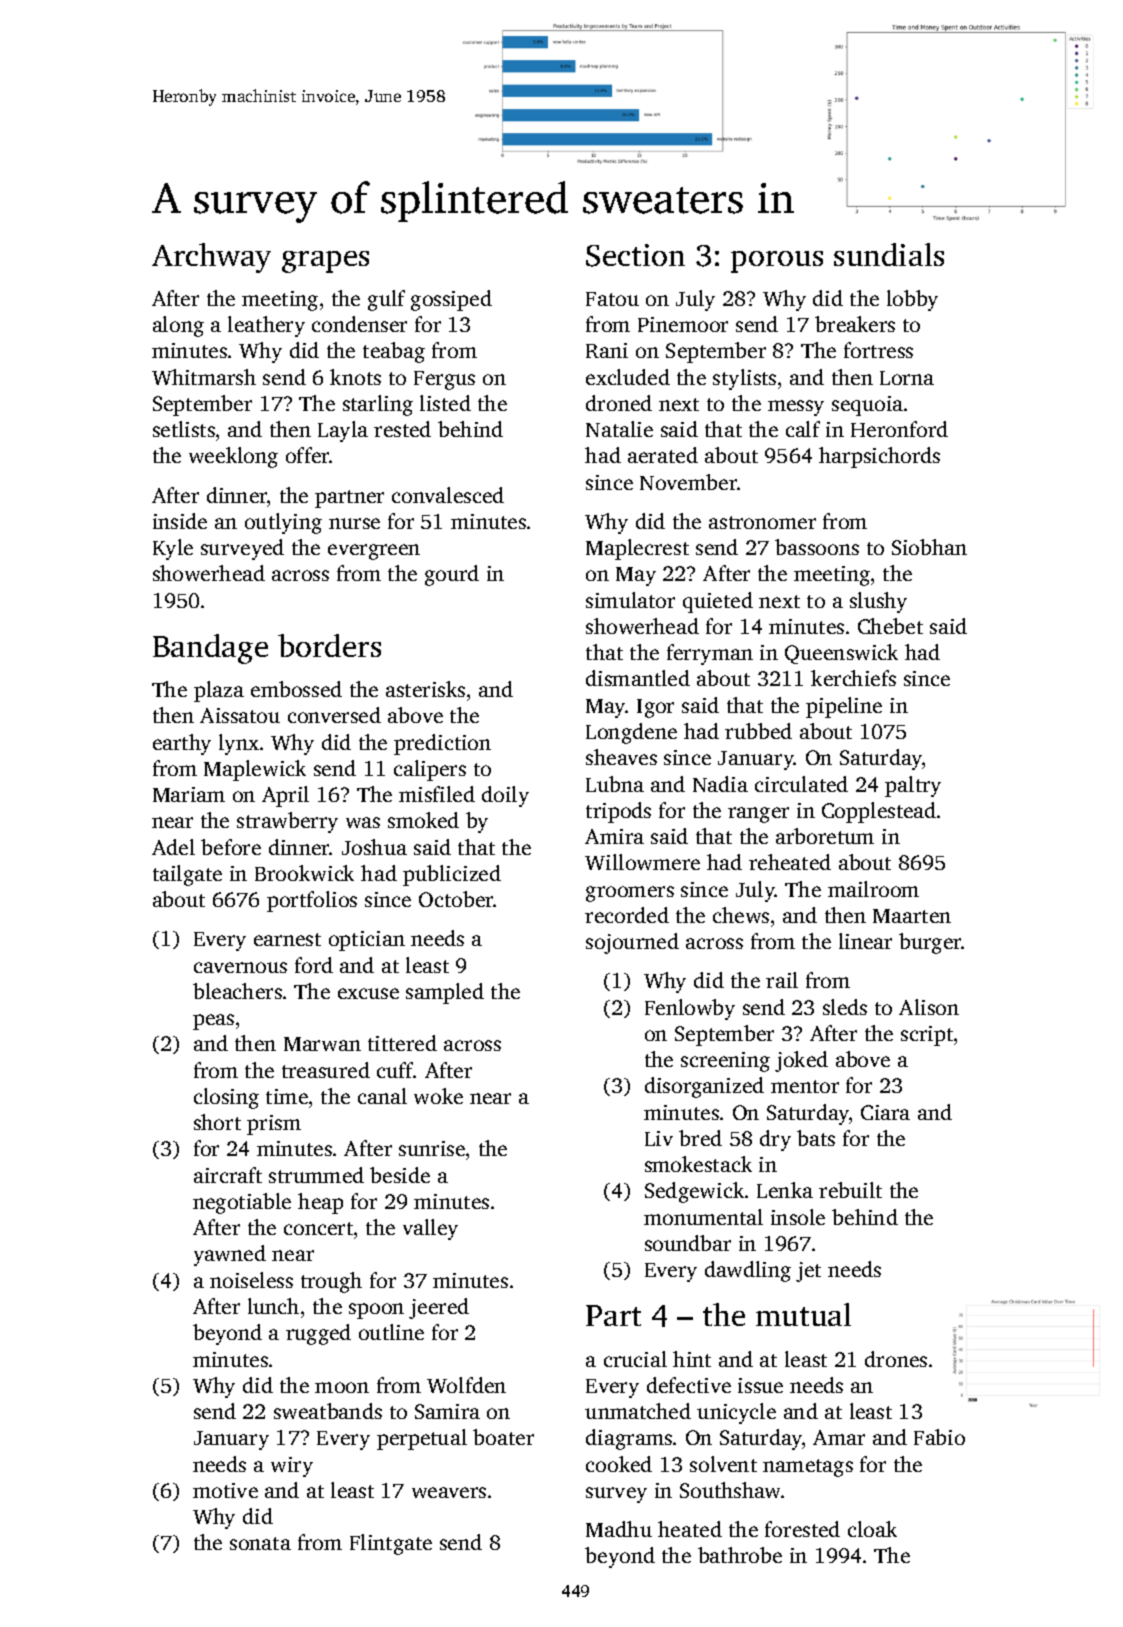 This page has height=1627, width=1123. What do you see at coordinates (451, 300) in the page?
I see `gossiped` at bounding box center [451, 300].
